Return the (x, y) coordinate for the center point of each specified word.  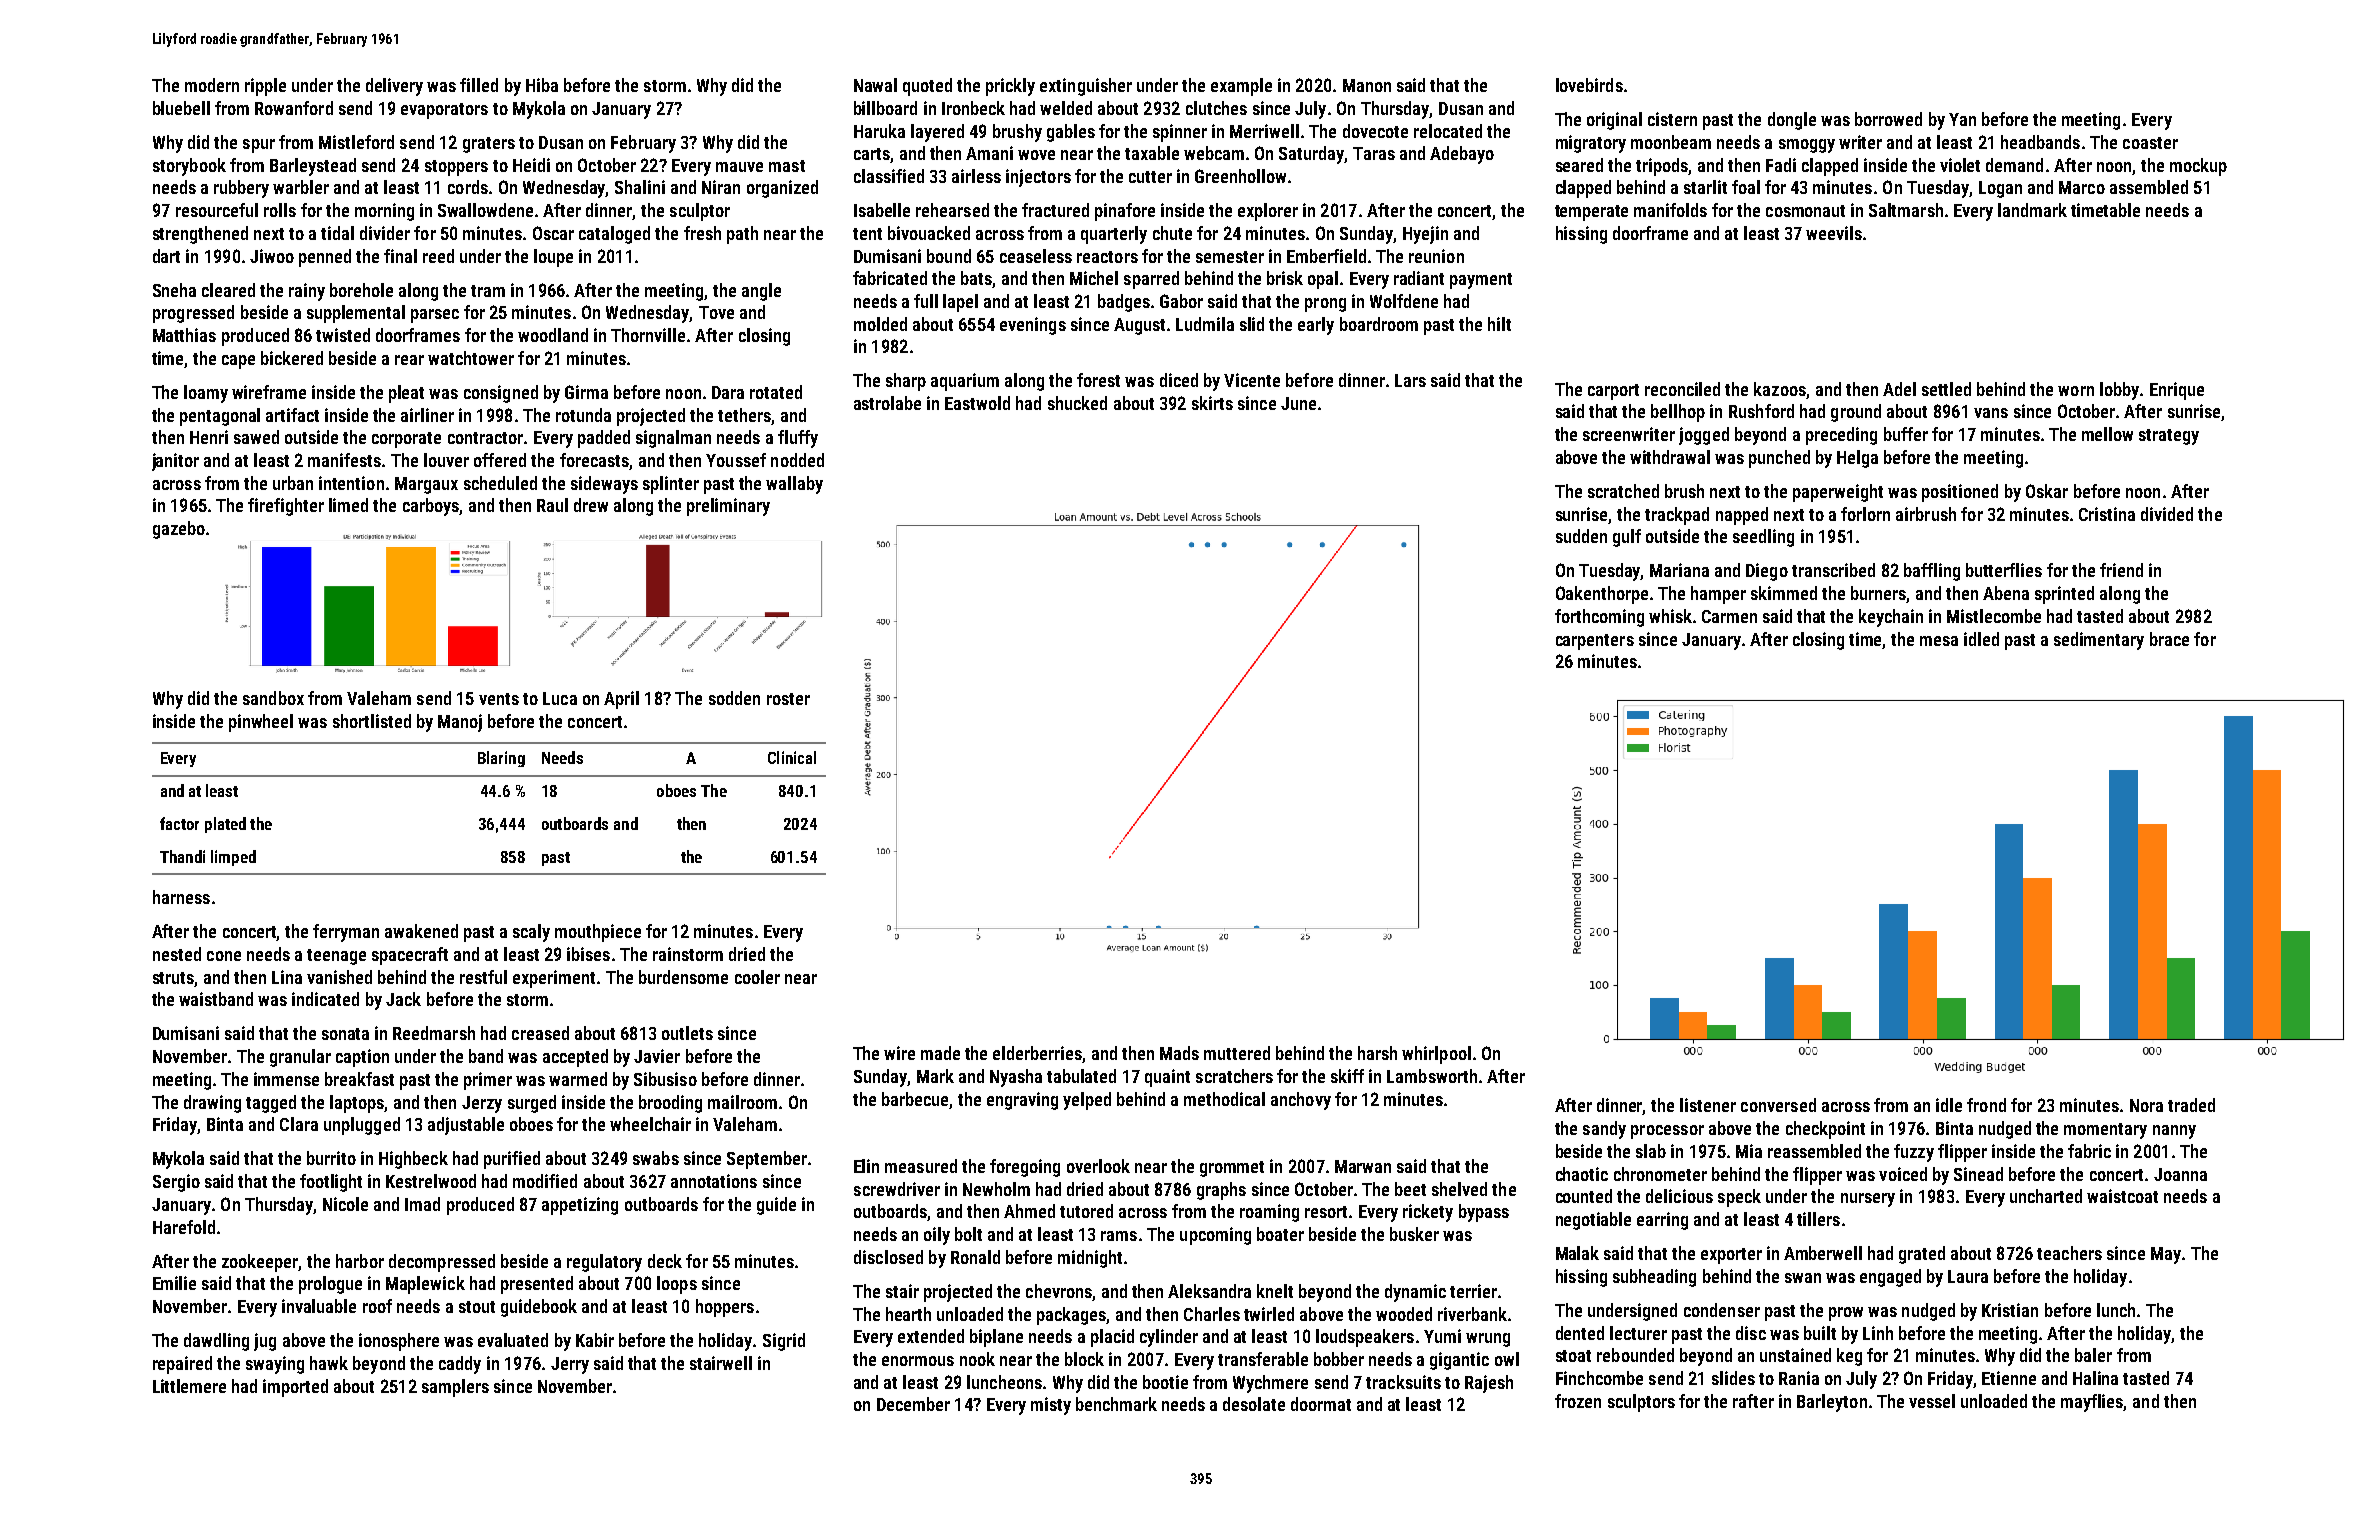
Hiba (542, 85)
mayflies (2092, 1403)
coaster (2150, 143)
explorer (1268, 212)
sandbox (273, 698)
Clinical (792, 757)
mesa (1939, 641)
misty (1051, 1406)
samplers (455, 1388)
